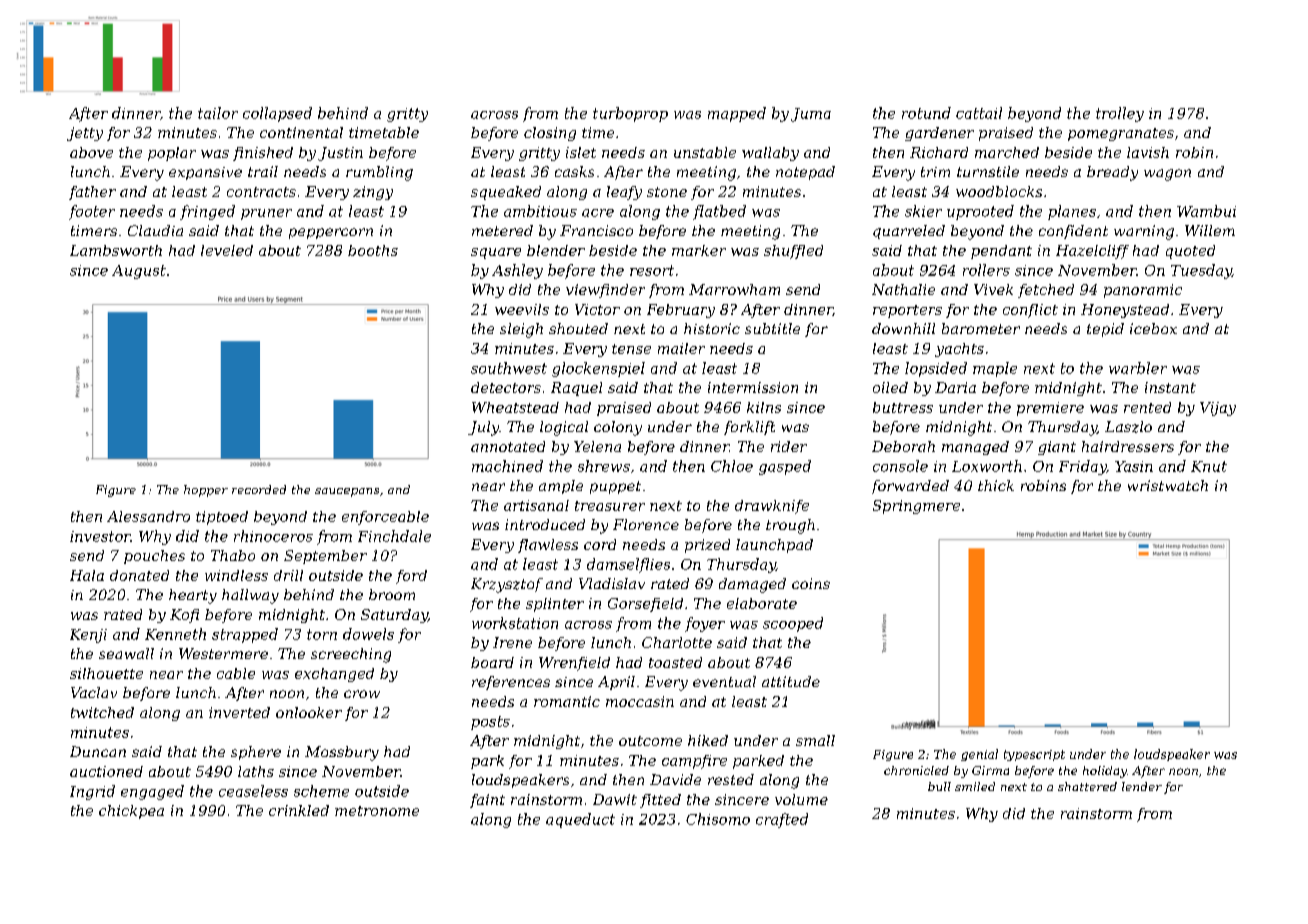  Describe the element at coordinates (342, 753) in the image. I see `Mossbury` at that location.
